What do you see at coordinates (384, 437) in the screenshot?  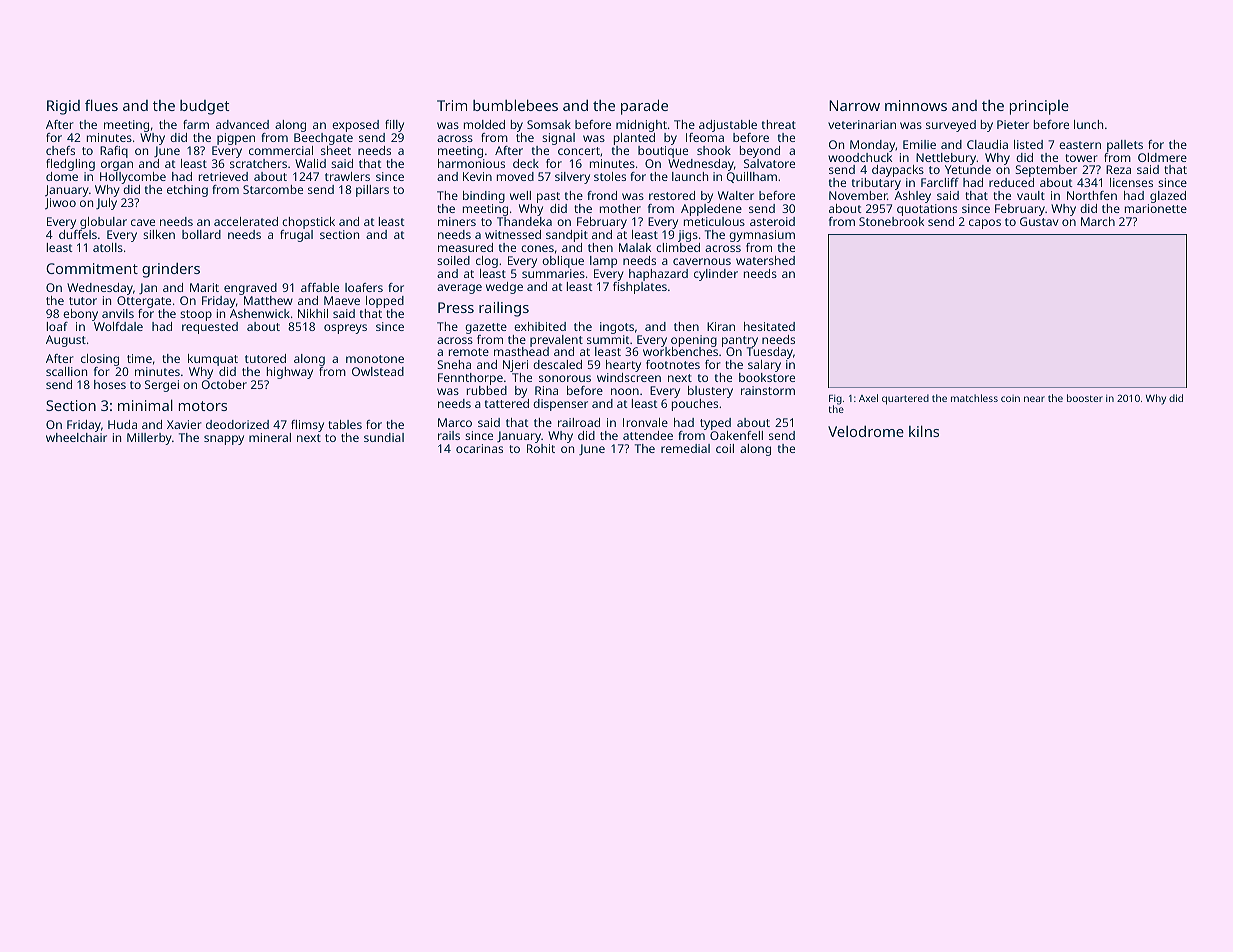 I see `sundial` at bounding box center [384, 437].
